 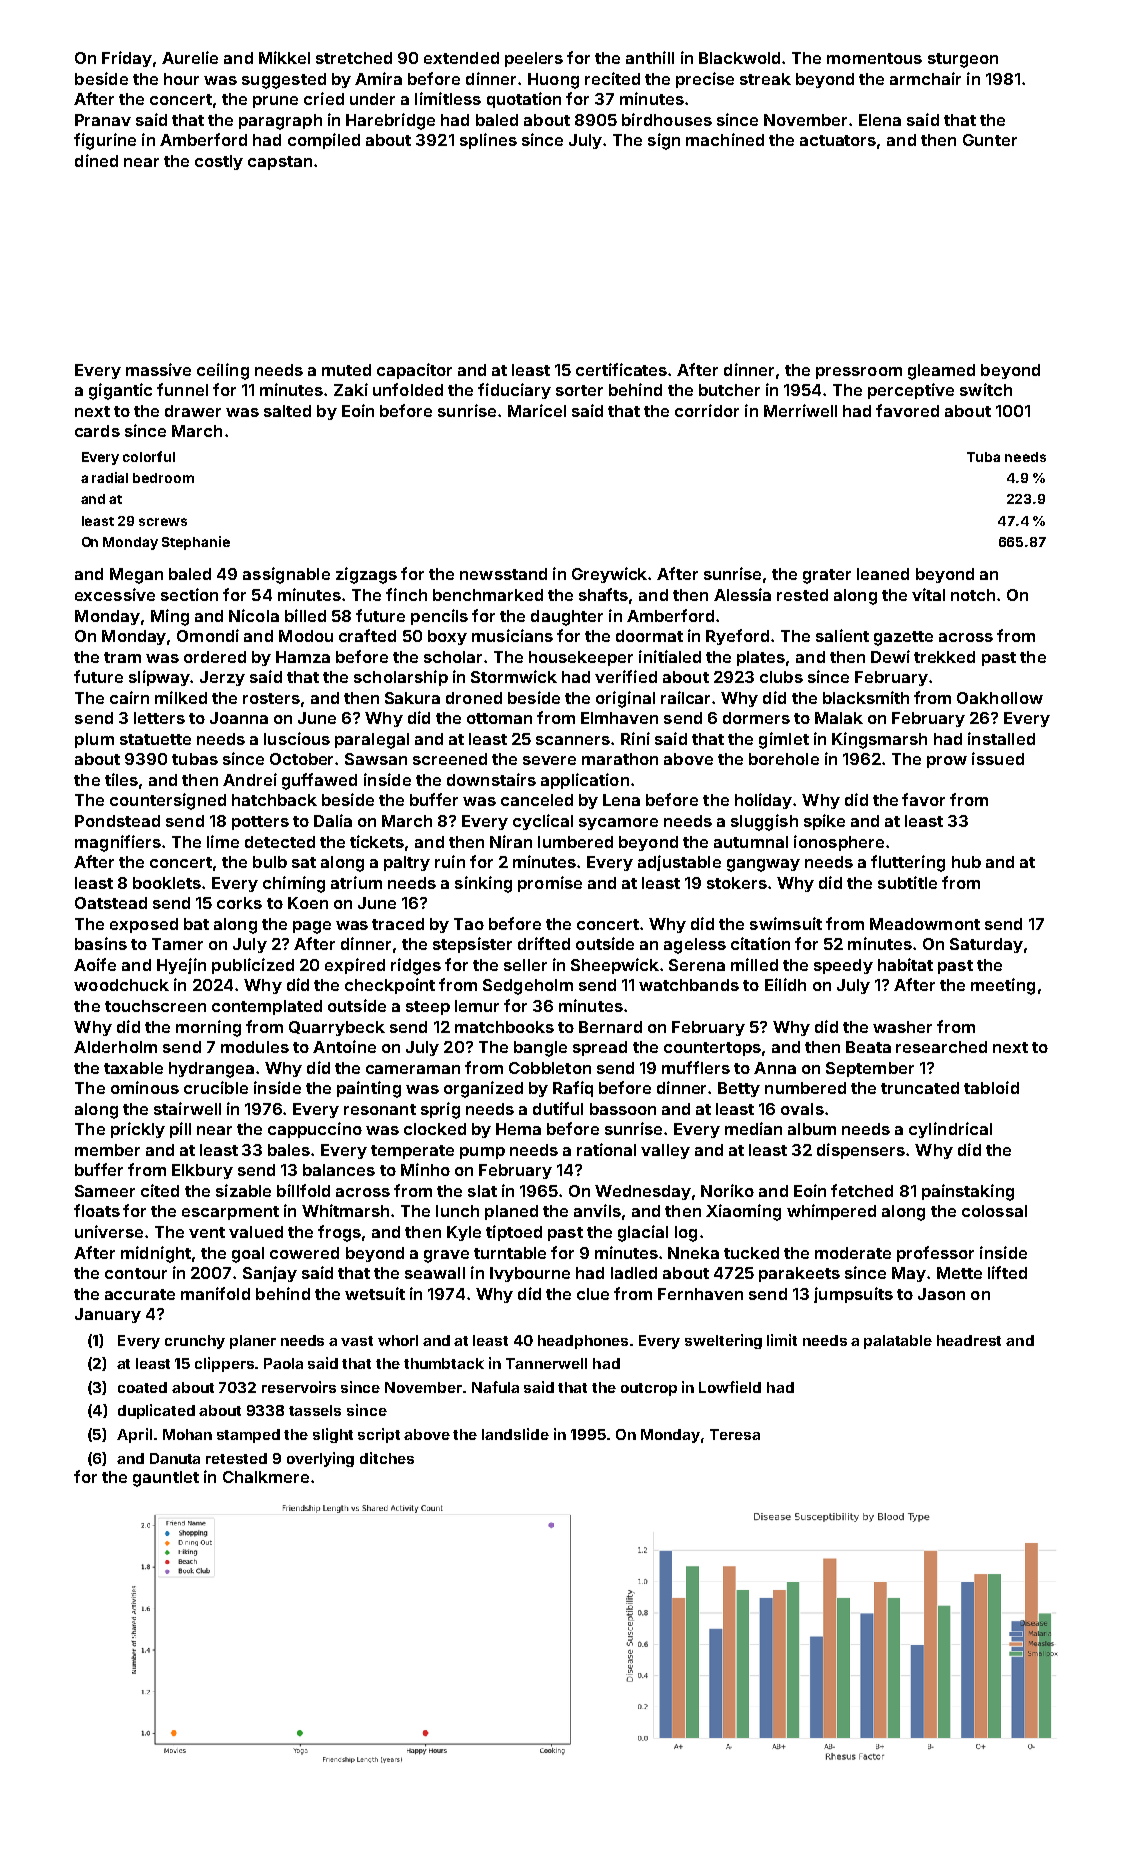 What do you see at coordinates (202, 1171) in the document?
I see `Elkbury` at bounding box center [202, 1171].
